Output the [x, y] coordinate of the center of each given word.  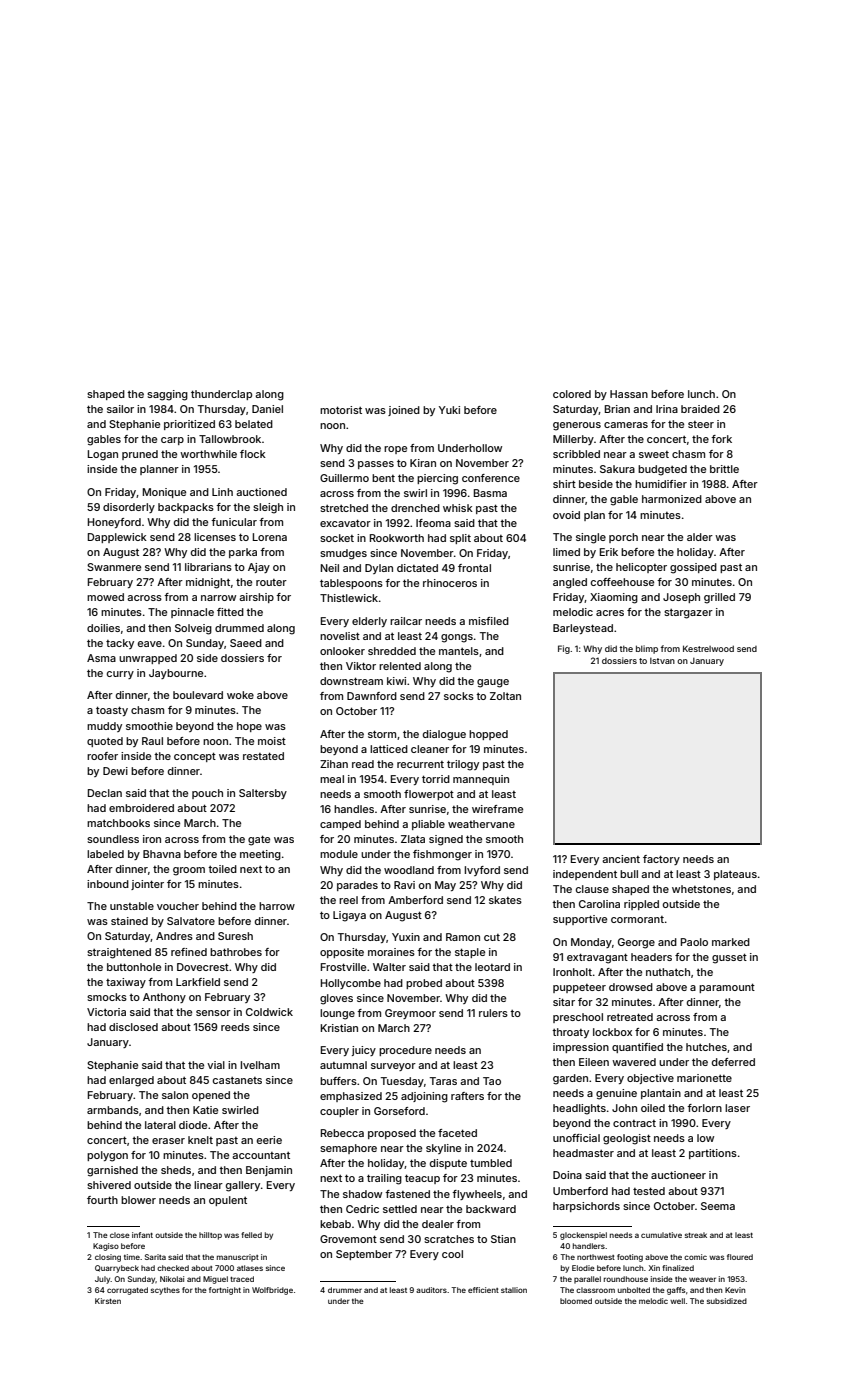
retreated [630, 1017]
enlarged [131, 1081]
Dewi [115, 771]
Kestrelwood [708, 648]
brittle [724, 469]
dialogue [444, 735]
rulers [493, 1013]
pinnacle [192, 613]
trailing [384, 1179]
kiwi [396, 681]
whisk [458, 508]
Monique [164, 493]
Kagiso [106, 1247]
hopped [488, 735]
